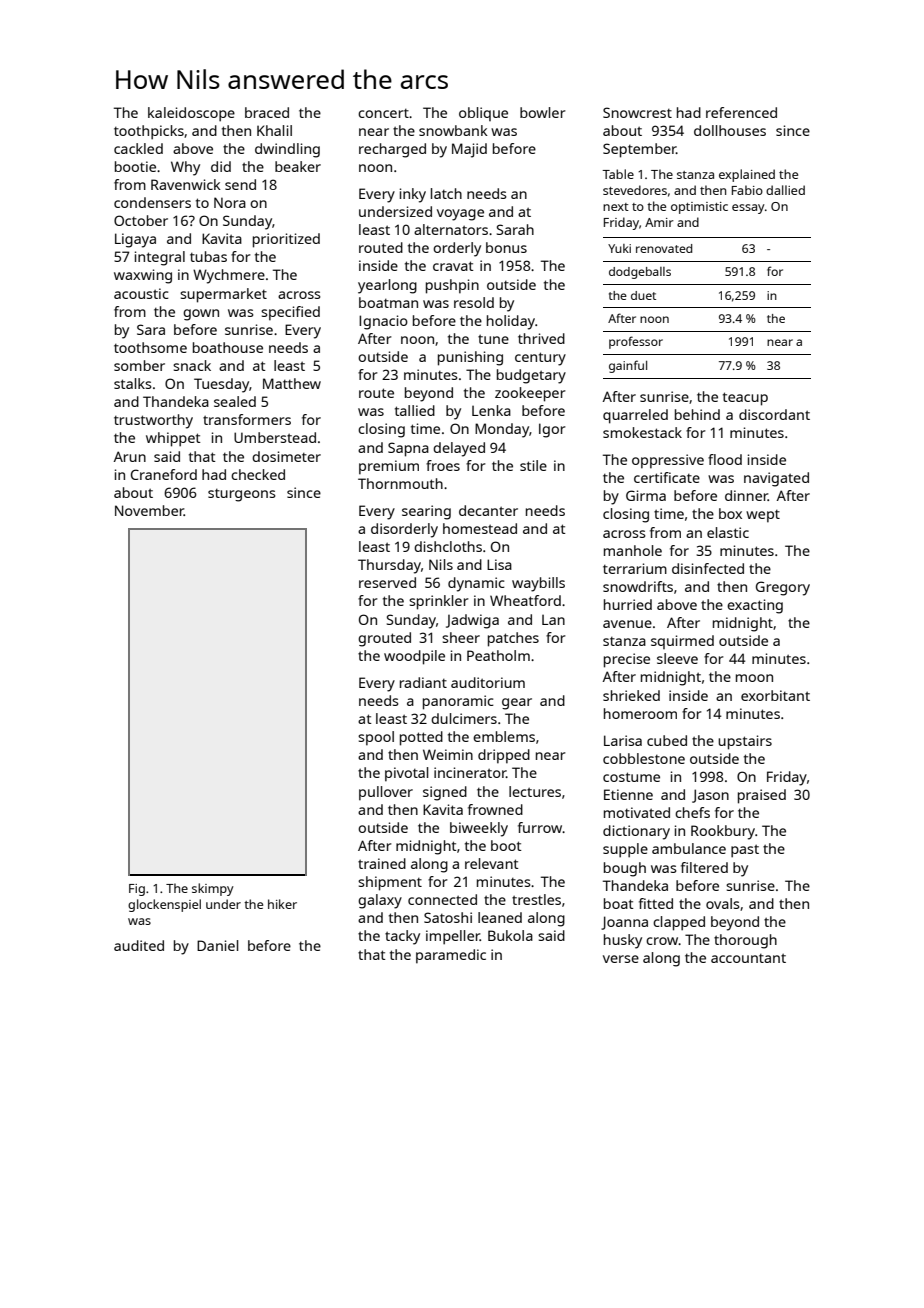  I want to click on oblique, so click(483, 114).
